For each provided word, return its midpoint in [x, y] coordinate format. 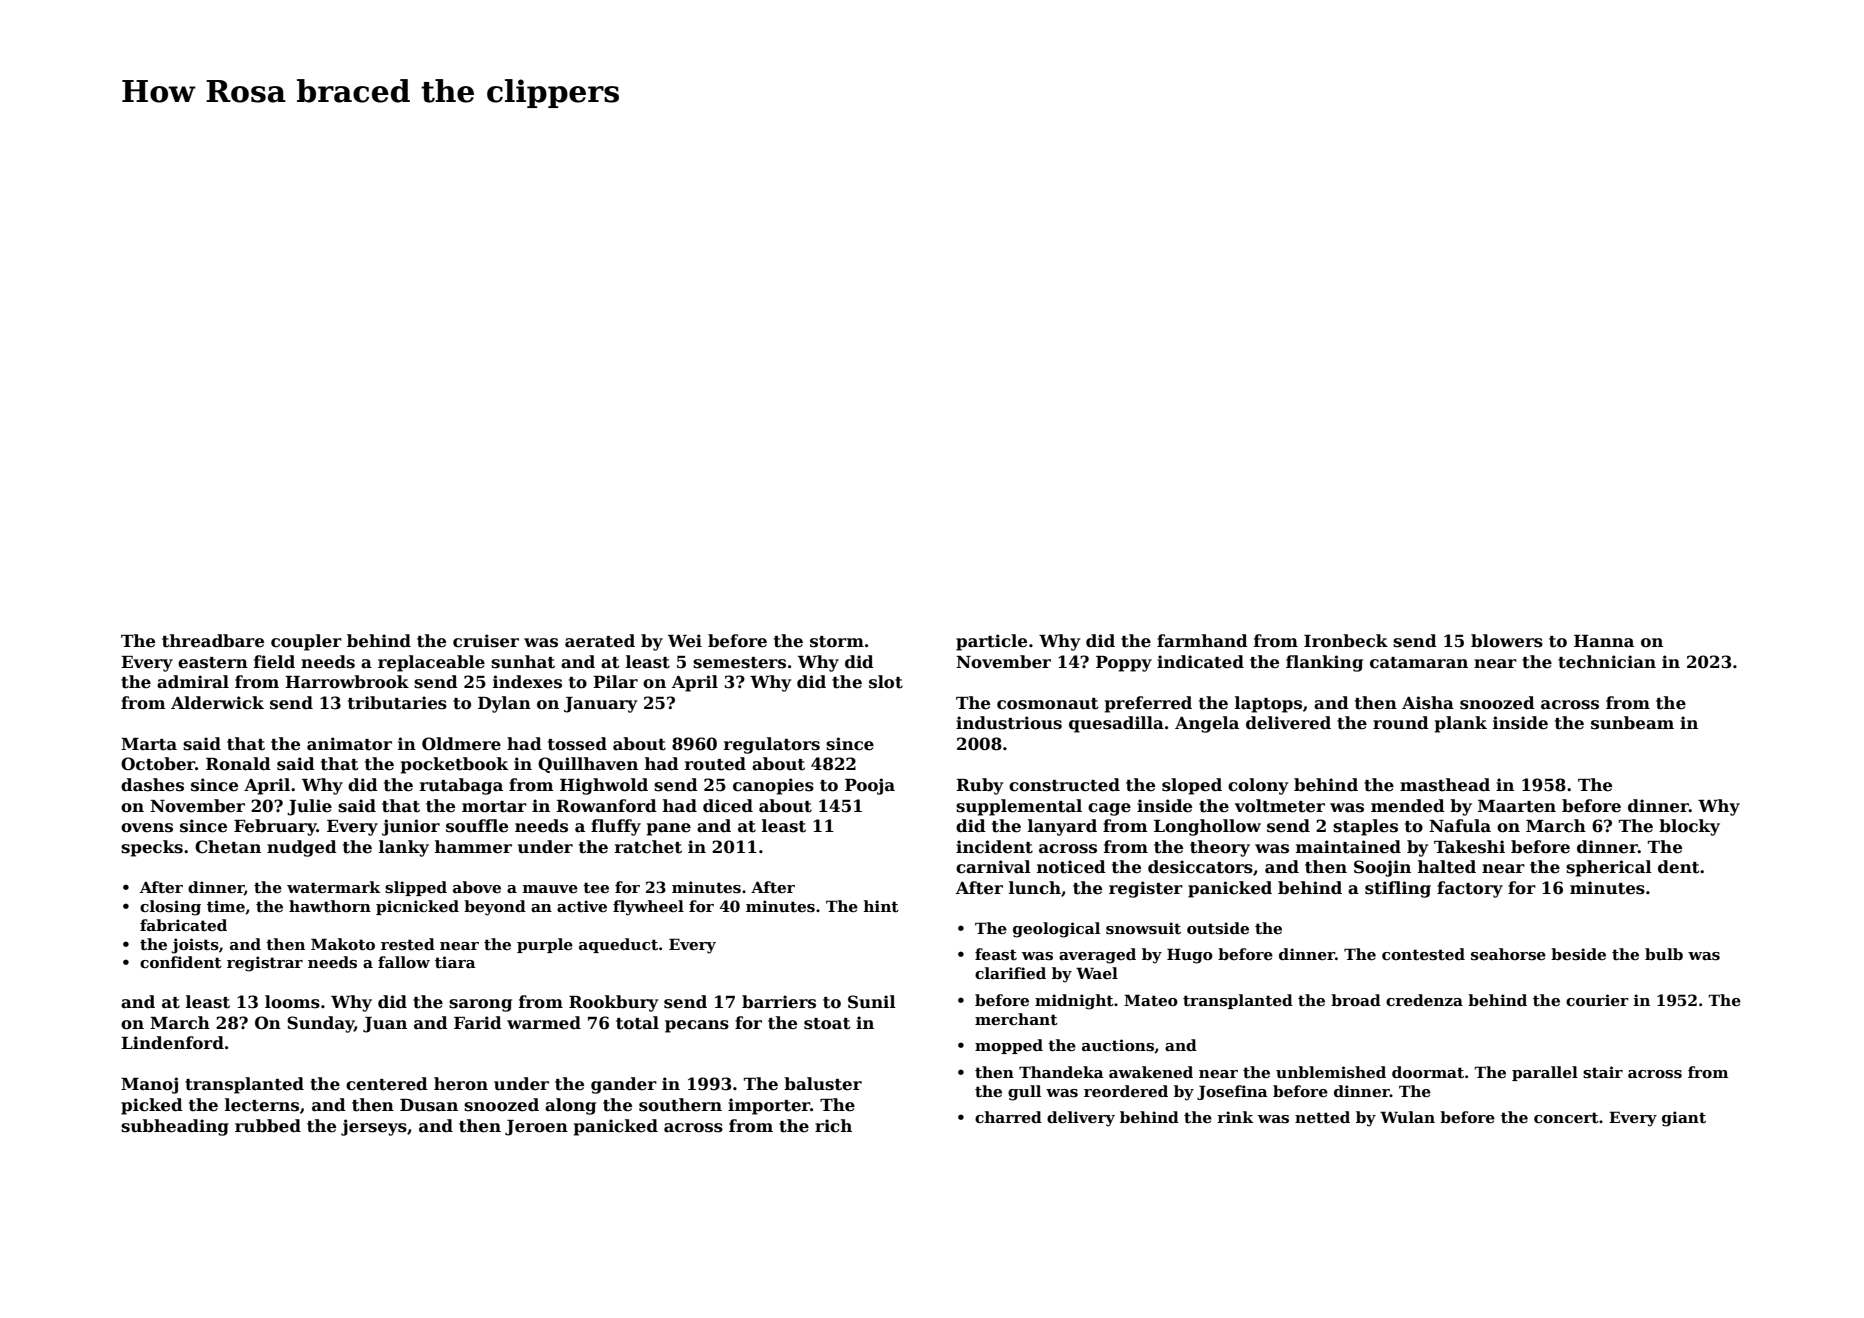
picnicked [417, 907]
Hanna [1604, 641]
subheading [175, 1127]
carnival [993, 867]
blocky [1689, 827]
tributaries [397, 703]
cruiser [486, 641]
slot [886, 682]
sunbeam [1632, 723]
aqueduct [618, 945]
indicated [1200, 662]
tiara [455, 962]
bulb [1664, 954]
